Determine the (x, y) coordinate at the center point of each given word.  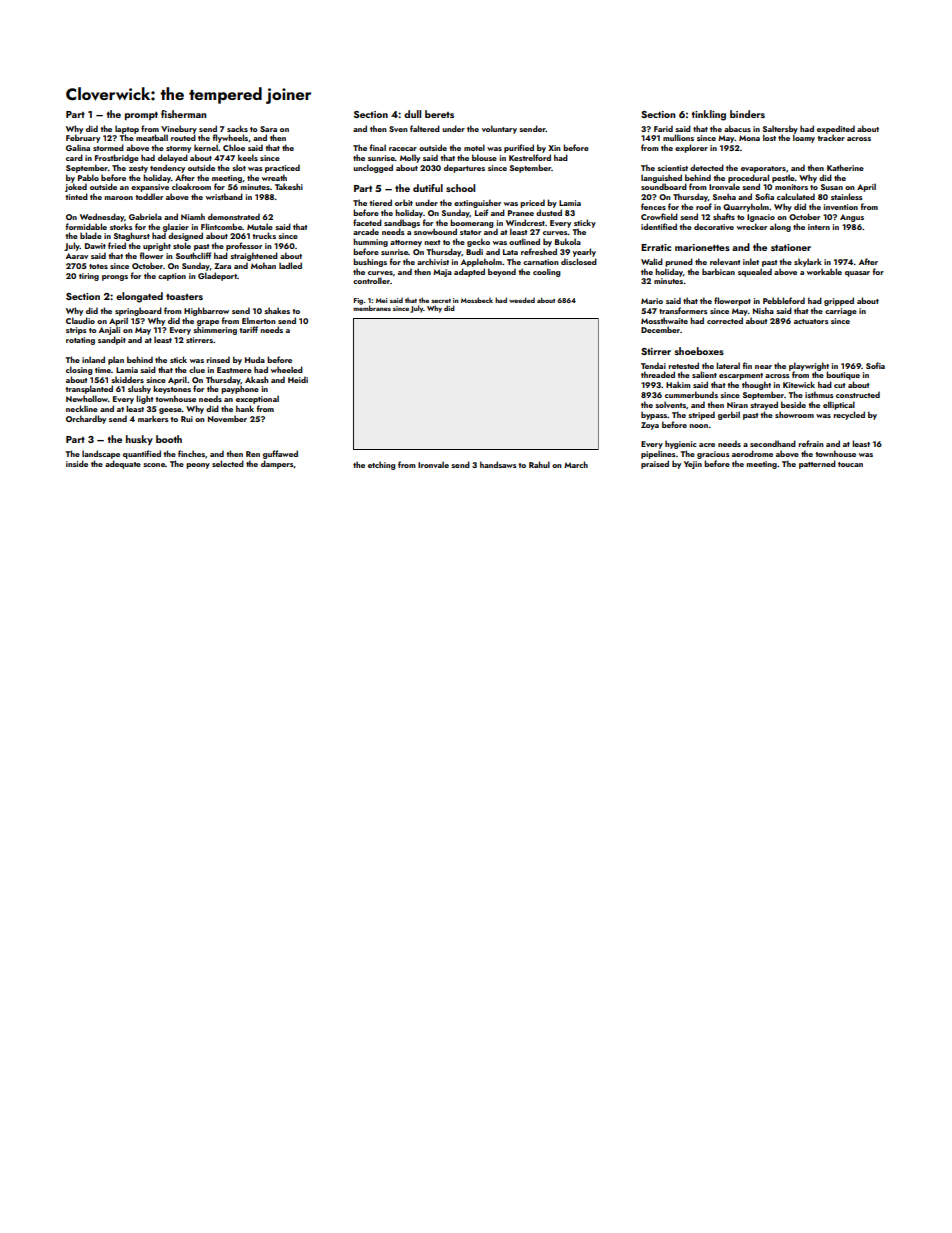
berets (439, 114)
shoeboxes (699, 351)
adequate (123, 464)
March (576, 464)
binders (747, 114)
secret (441, 301)
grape (208, 323)
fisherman (184, 114)
